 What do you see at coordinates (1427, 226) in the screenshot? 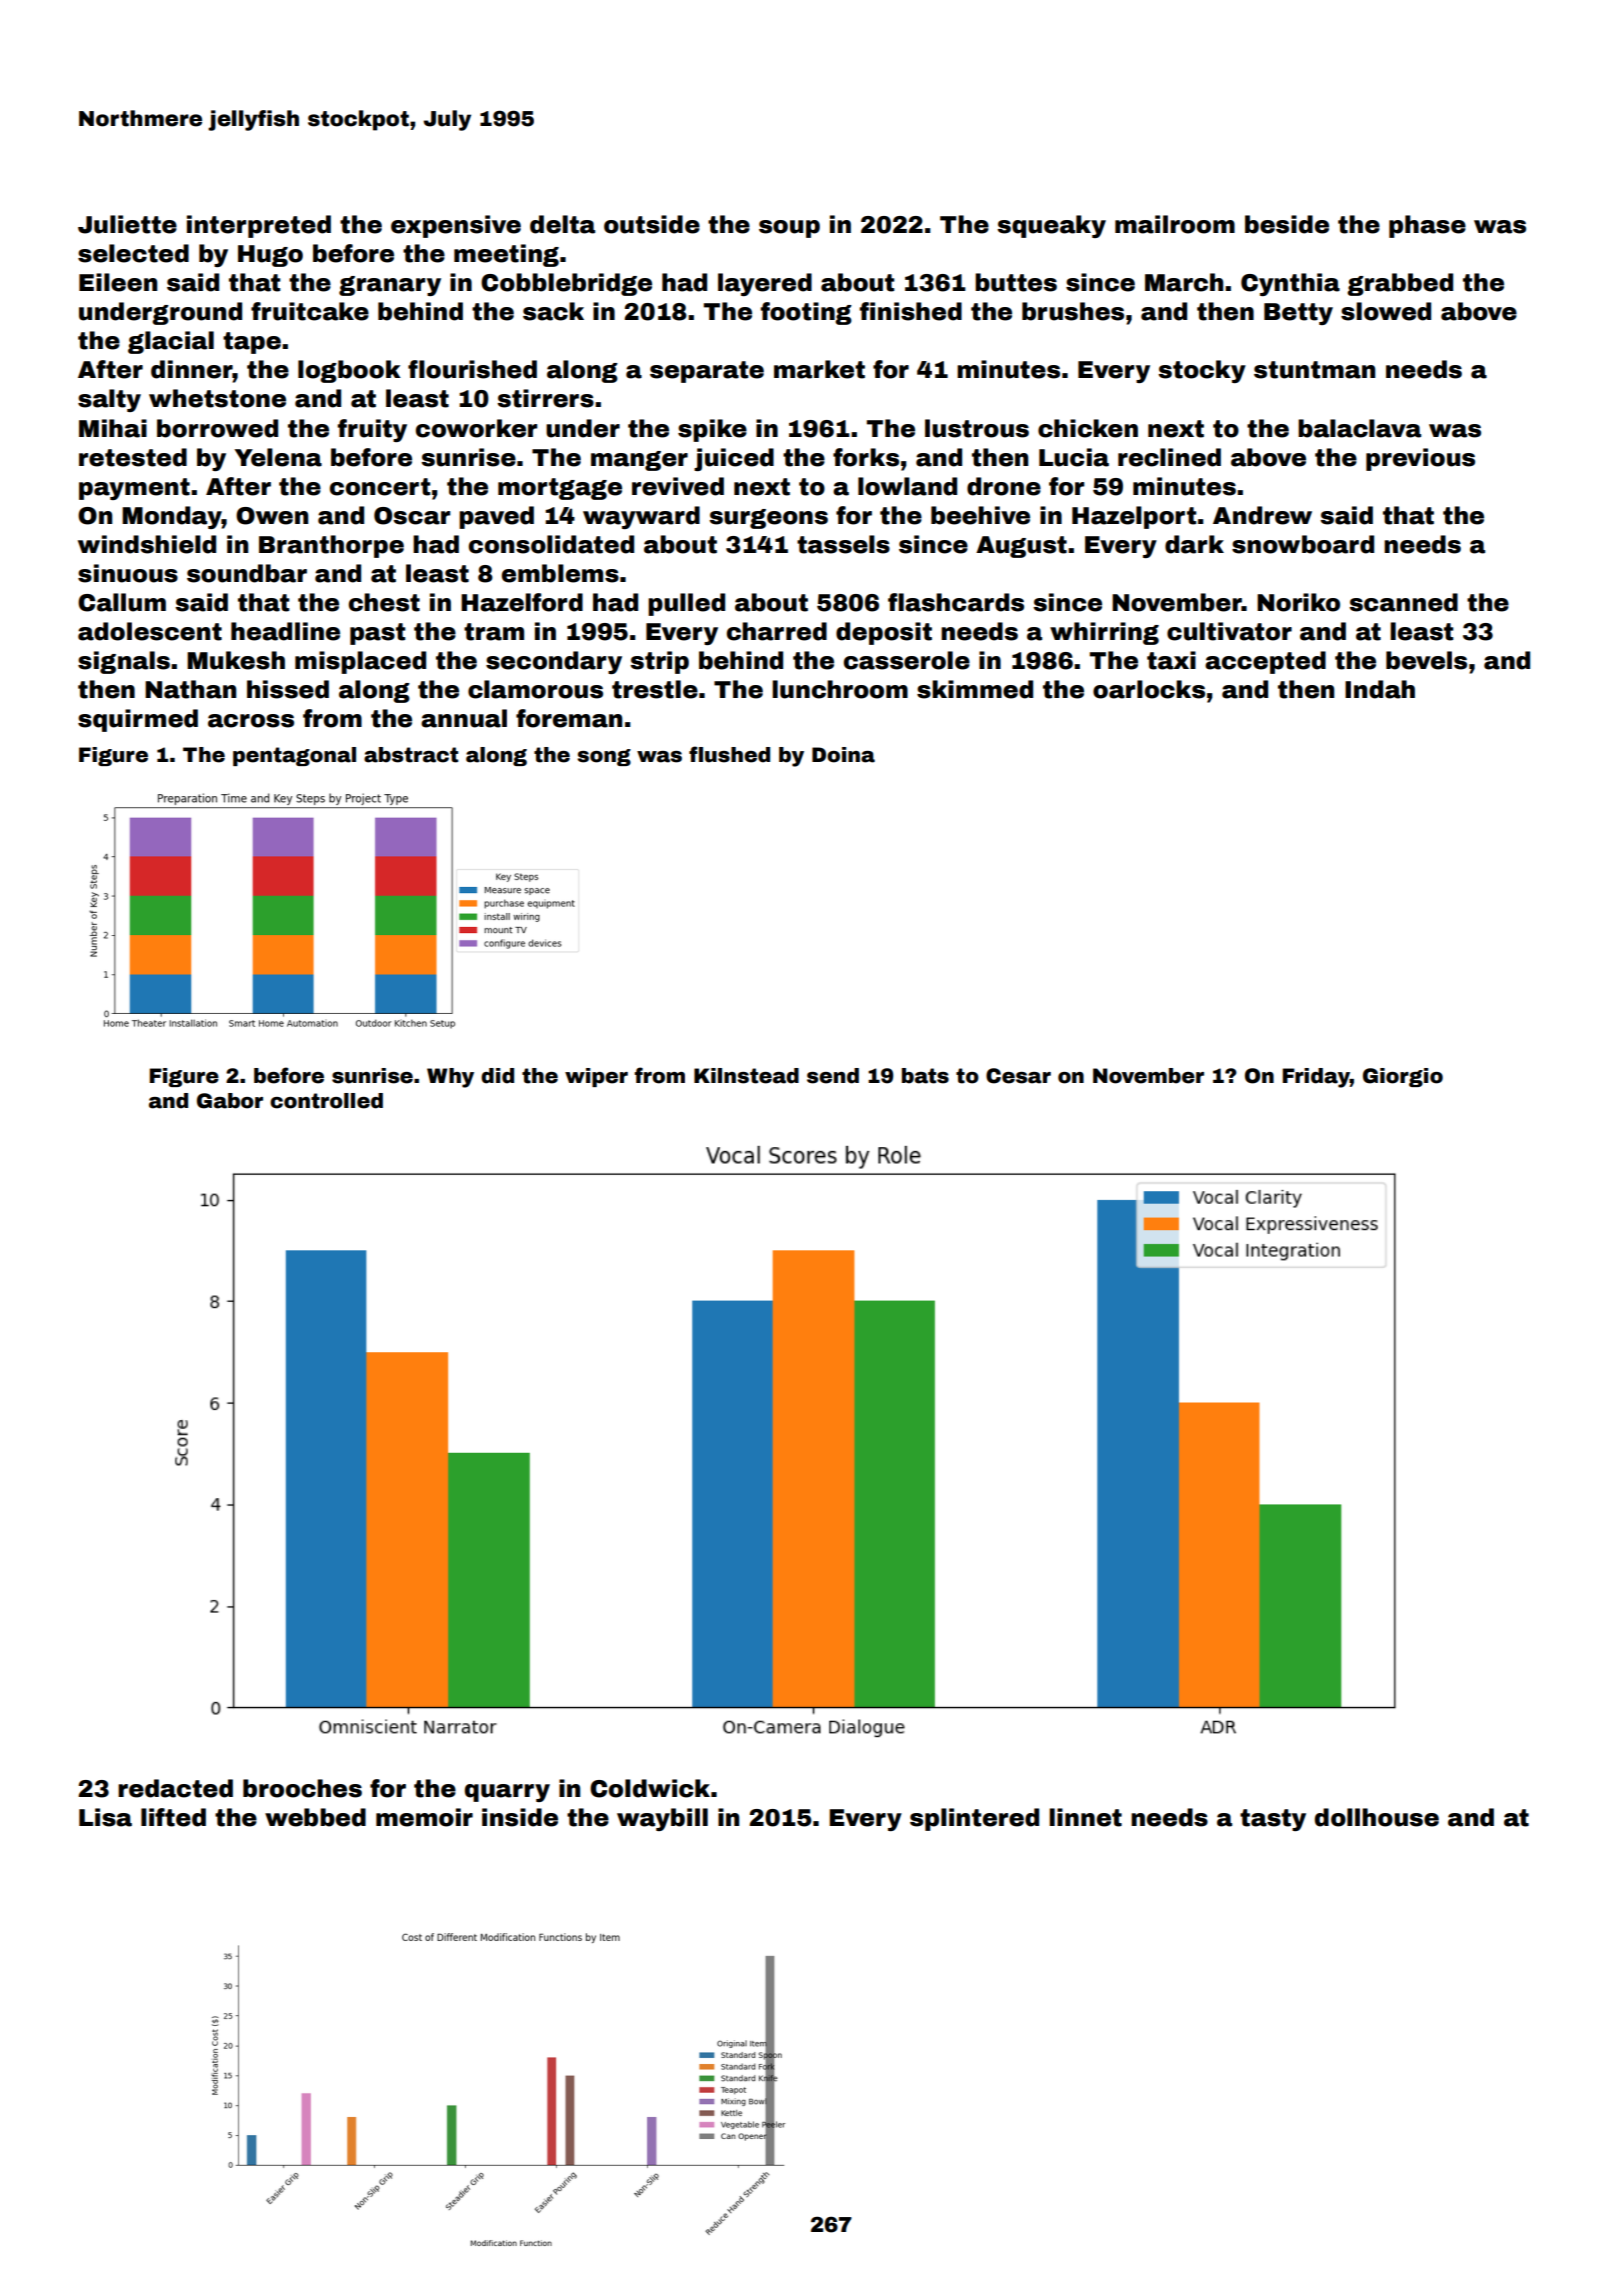
I see `phase` at bounding box center [1427, 226].
